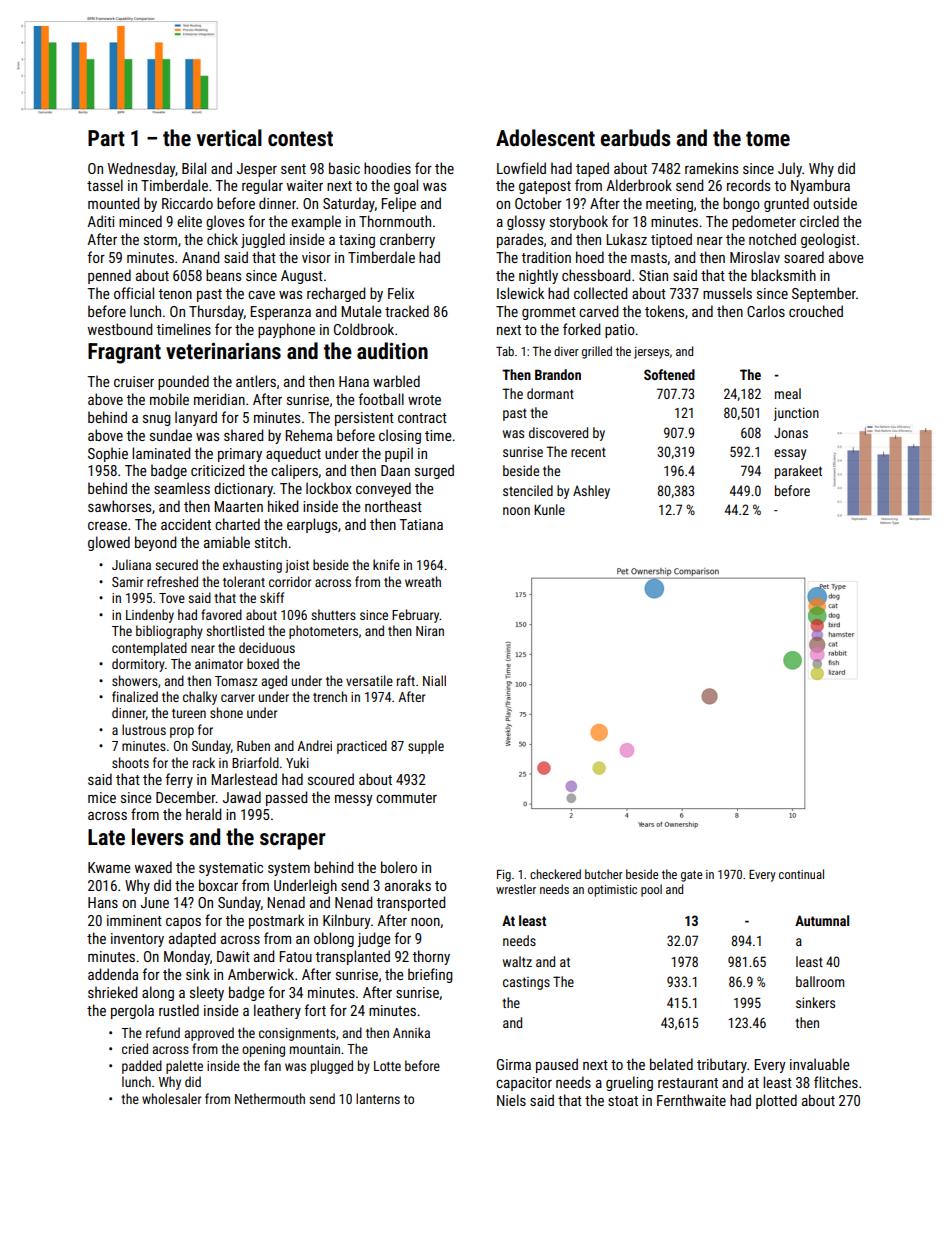 The height and width of the screenshot is (1233, 952). Describe the element at coordinates (798, 472) in the screenshot. I see `parakeet` at that location.
